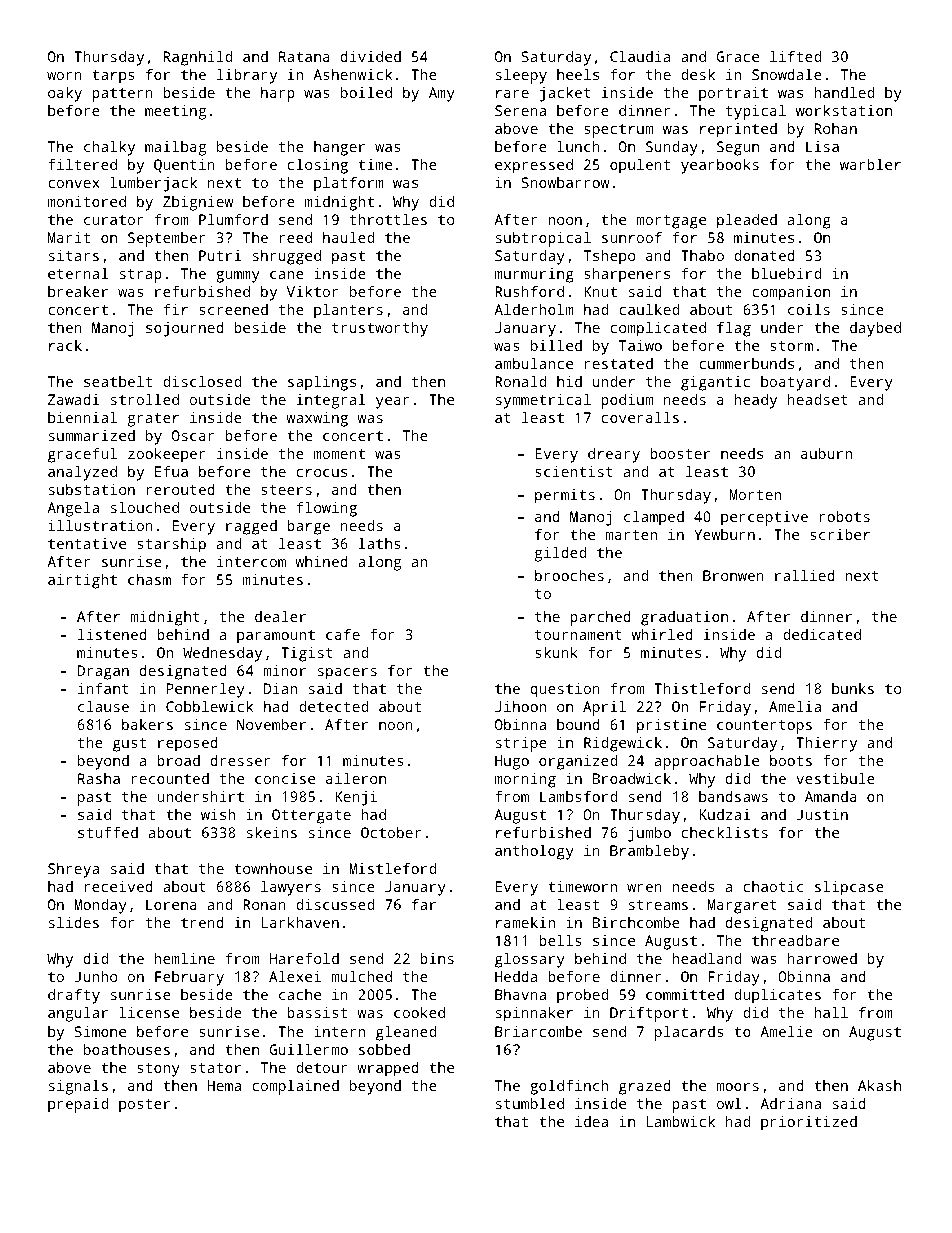  Describe the element at coordinates (818, 399) in the document. I see `headset` at that location.
